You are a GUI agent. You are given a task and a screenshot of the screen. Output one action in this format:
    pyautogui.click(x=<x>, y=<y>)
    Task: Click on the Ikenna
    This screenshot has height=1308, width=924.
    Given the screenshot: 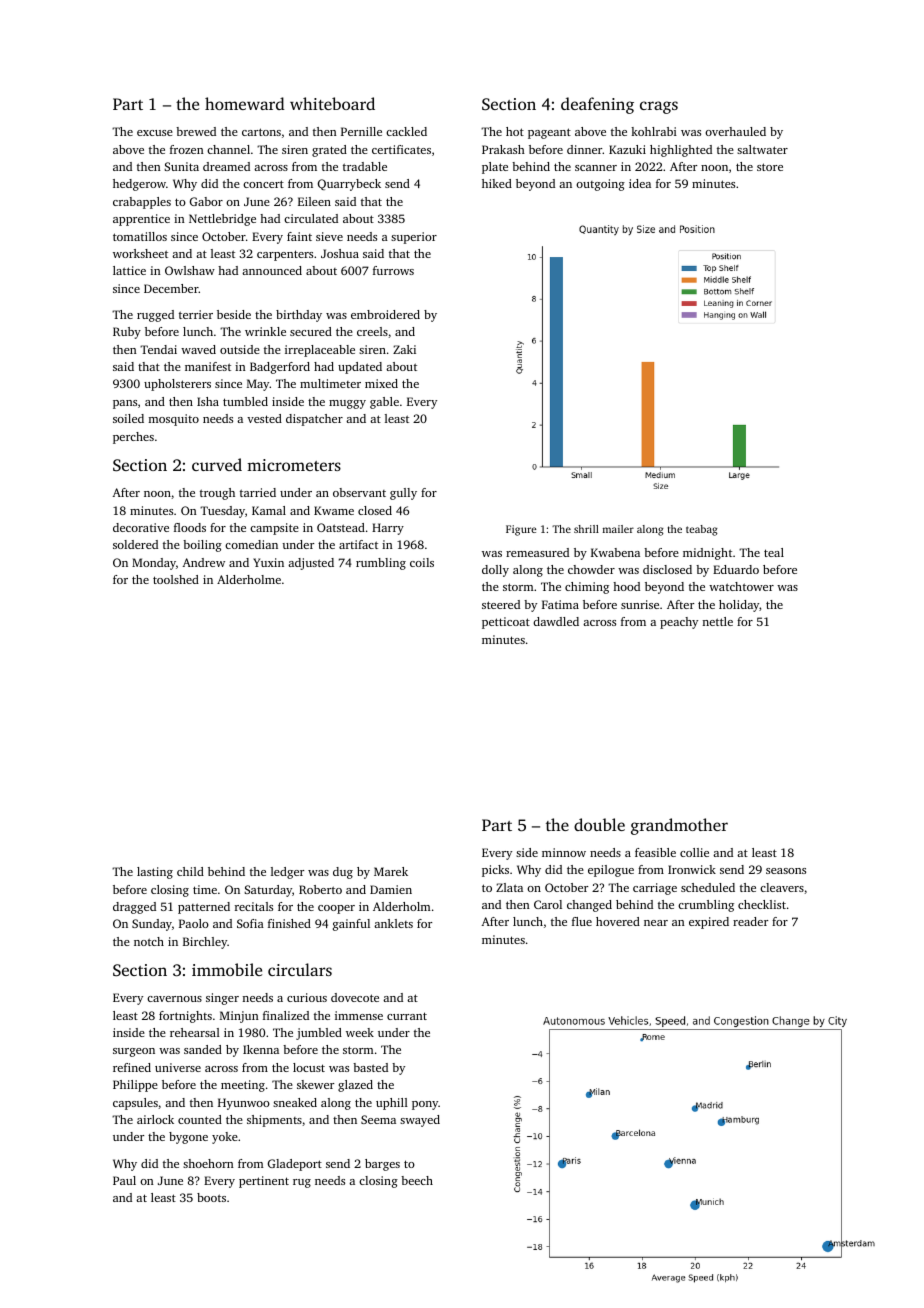 What is the action you would take?
    pyautogui.click(x=261, y=1049)
